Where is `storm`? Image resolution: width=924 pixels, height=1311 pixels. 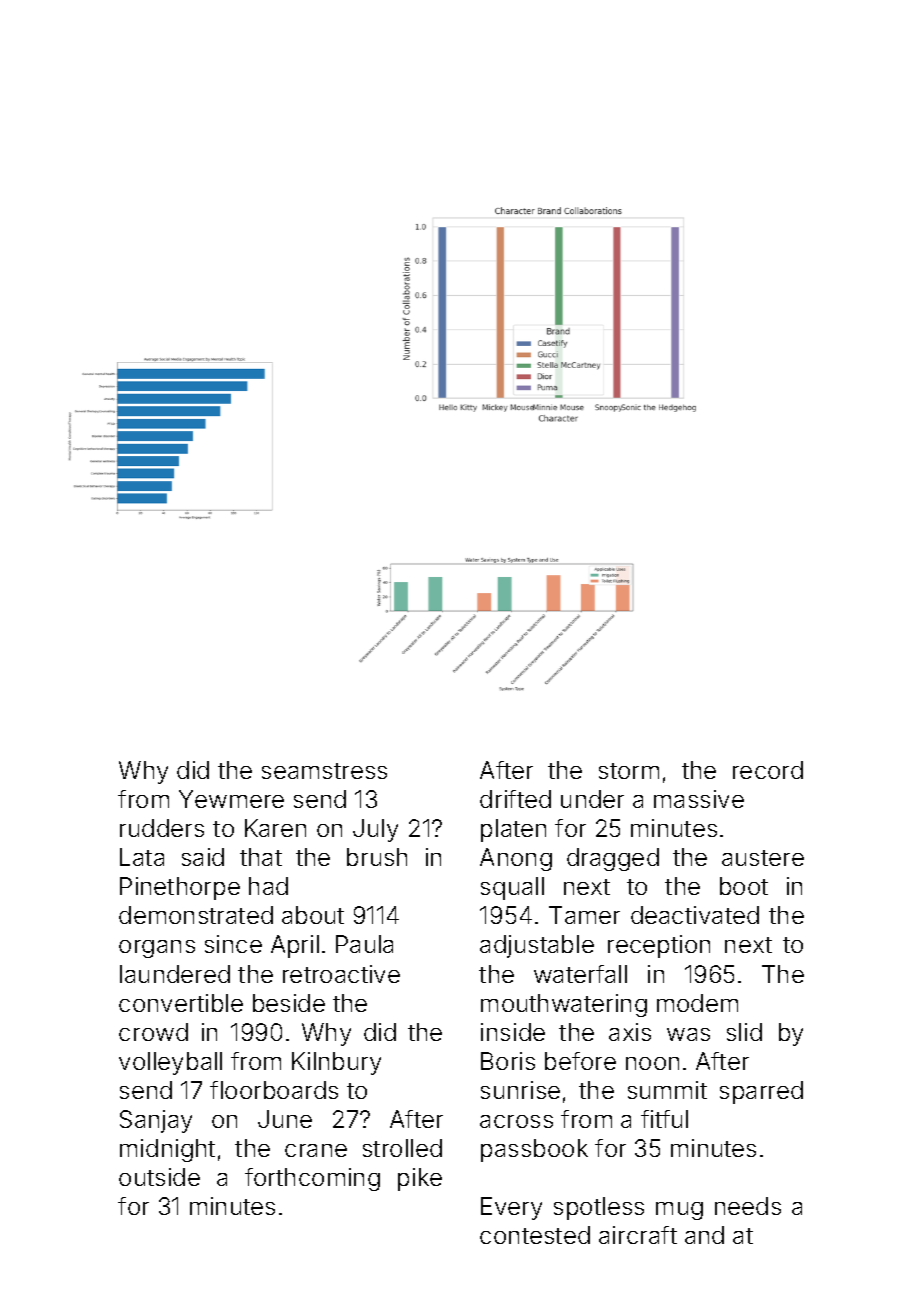 storm is located at coordinates (629, 771).
